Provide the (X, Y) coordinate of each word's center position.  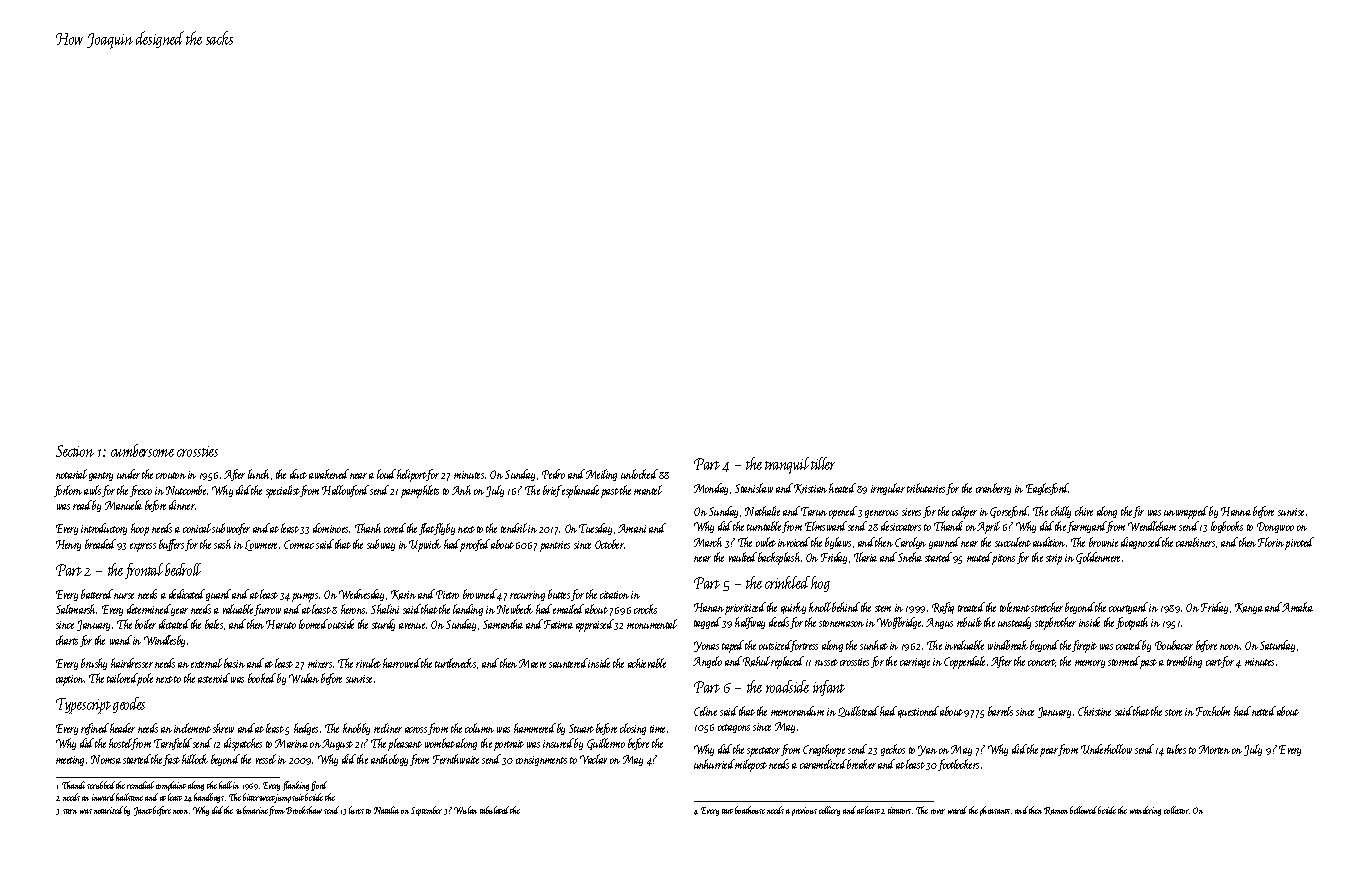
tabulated (495, 810)
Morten (1214, 749)
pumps (305, 597)
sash (222, 544)
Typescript (83, 706)
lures (356, 810)
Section (75, 451)
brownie (1103, 542)
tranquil (787, 465)
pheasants (995, 811)
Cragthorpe (824, 750)
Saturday (1277, 646)
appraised (595, 625)
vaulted (743, 557)
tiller (823, 463)
